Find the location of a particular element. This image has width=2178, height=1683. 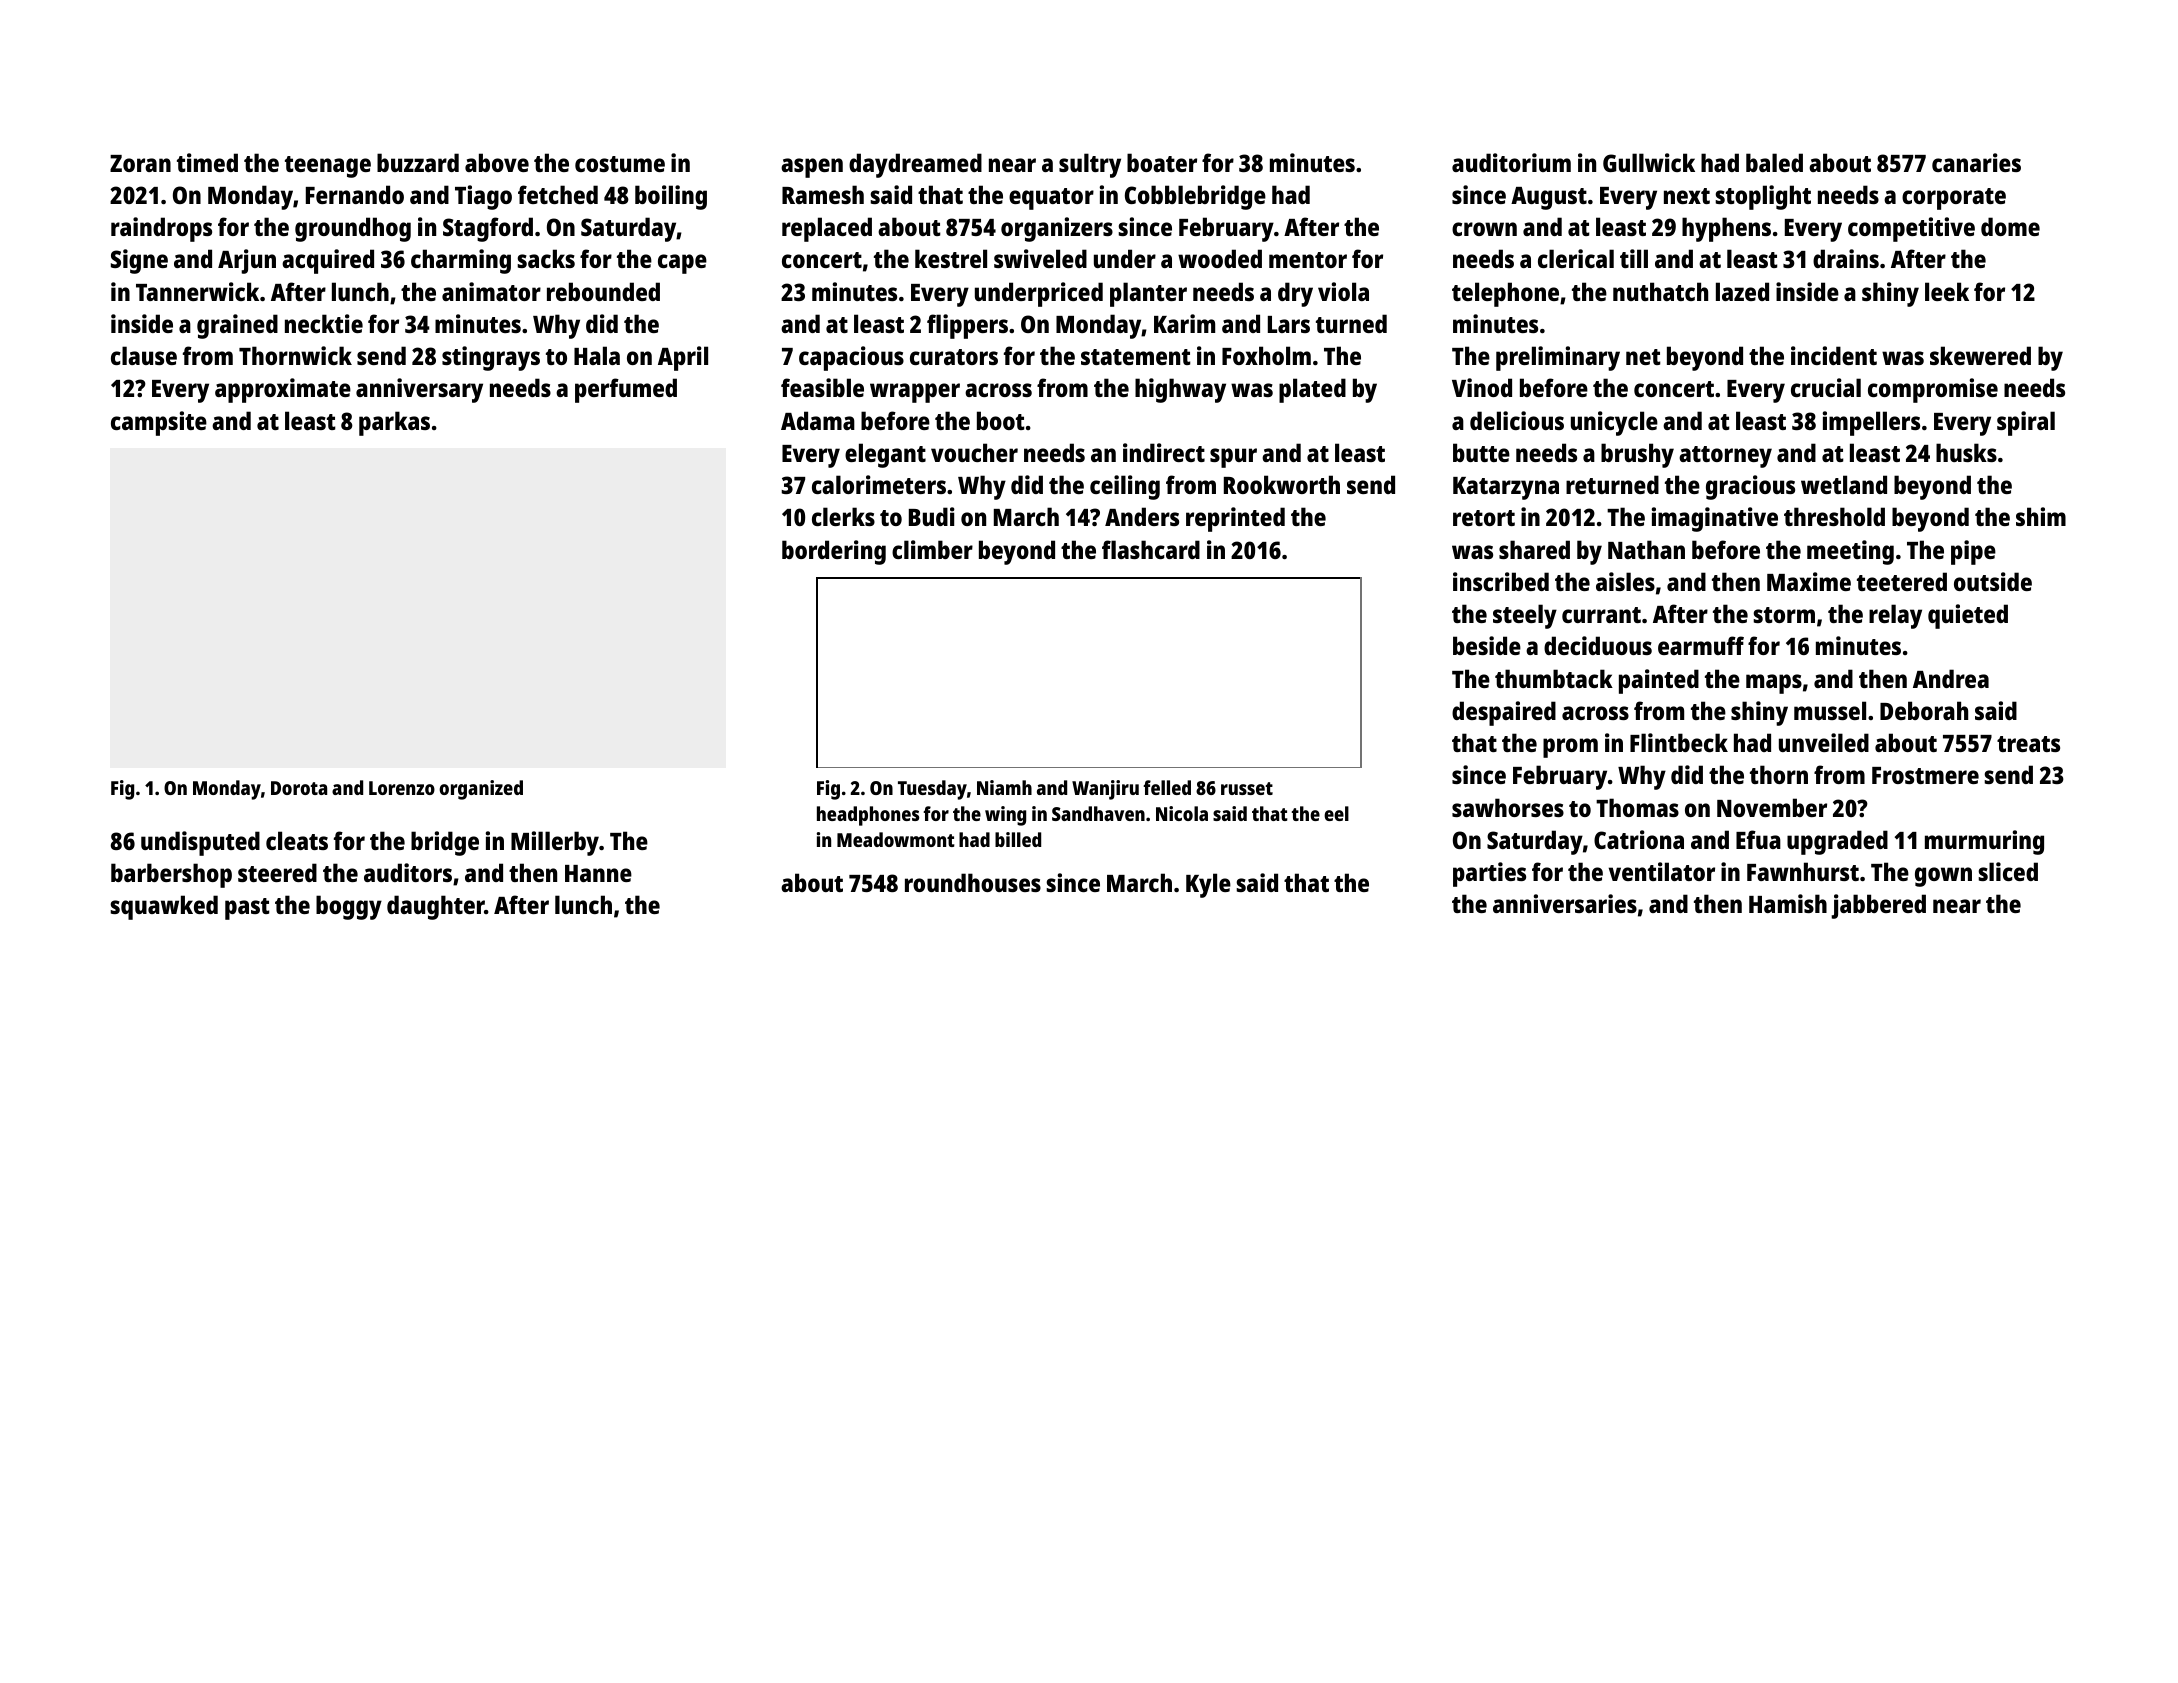

charming is located at coordinates (461, 261).
